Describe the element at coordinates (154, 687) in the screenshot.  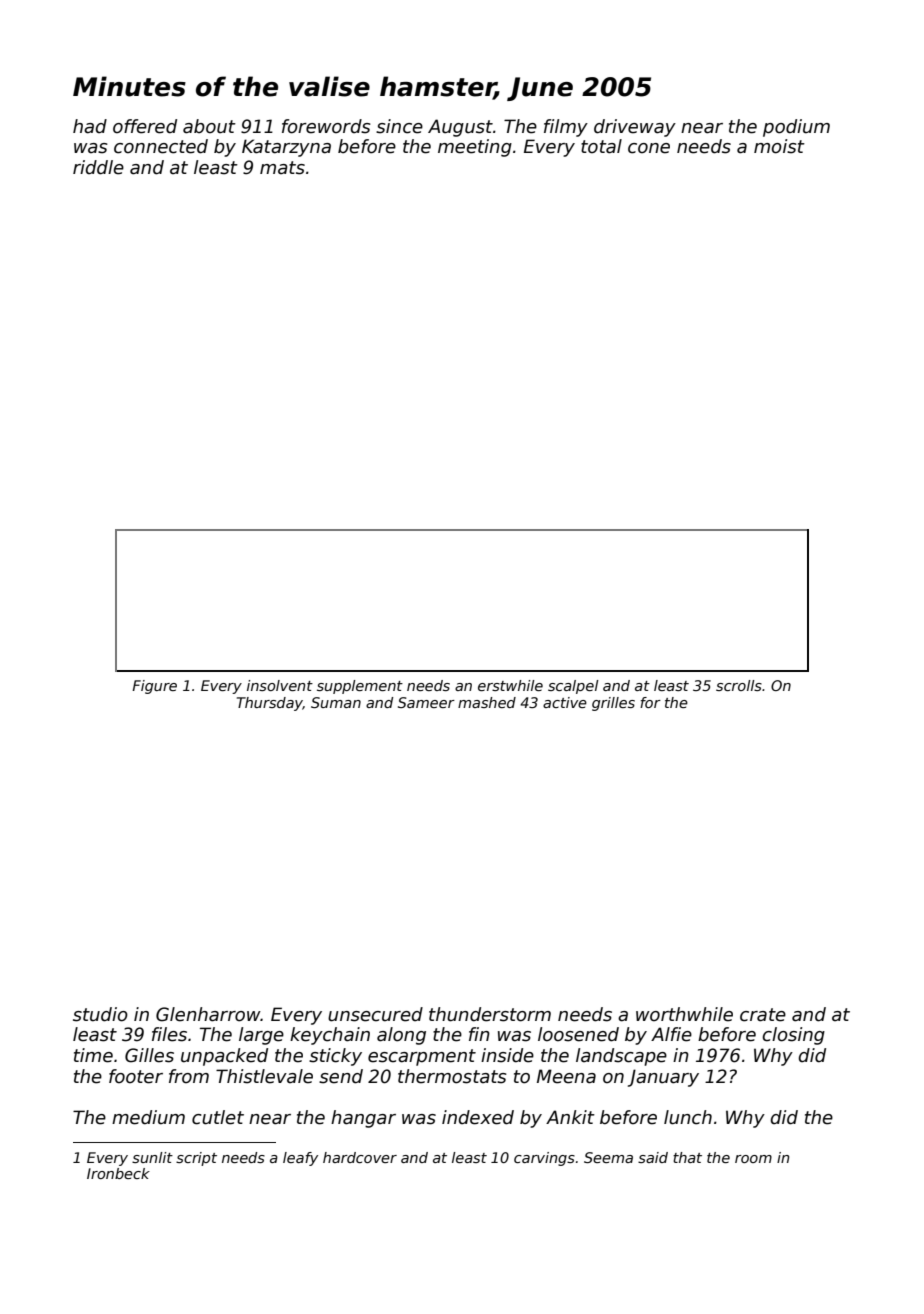
I see `Figure` at that location.
